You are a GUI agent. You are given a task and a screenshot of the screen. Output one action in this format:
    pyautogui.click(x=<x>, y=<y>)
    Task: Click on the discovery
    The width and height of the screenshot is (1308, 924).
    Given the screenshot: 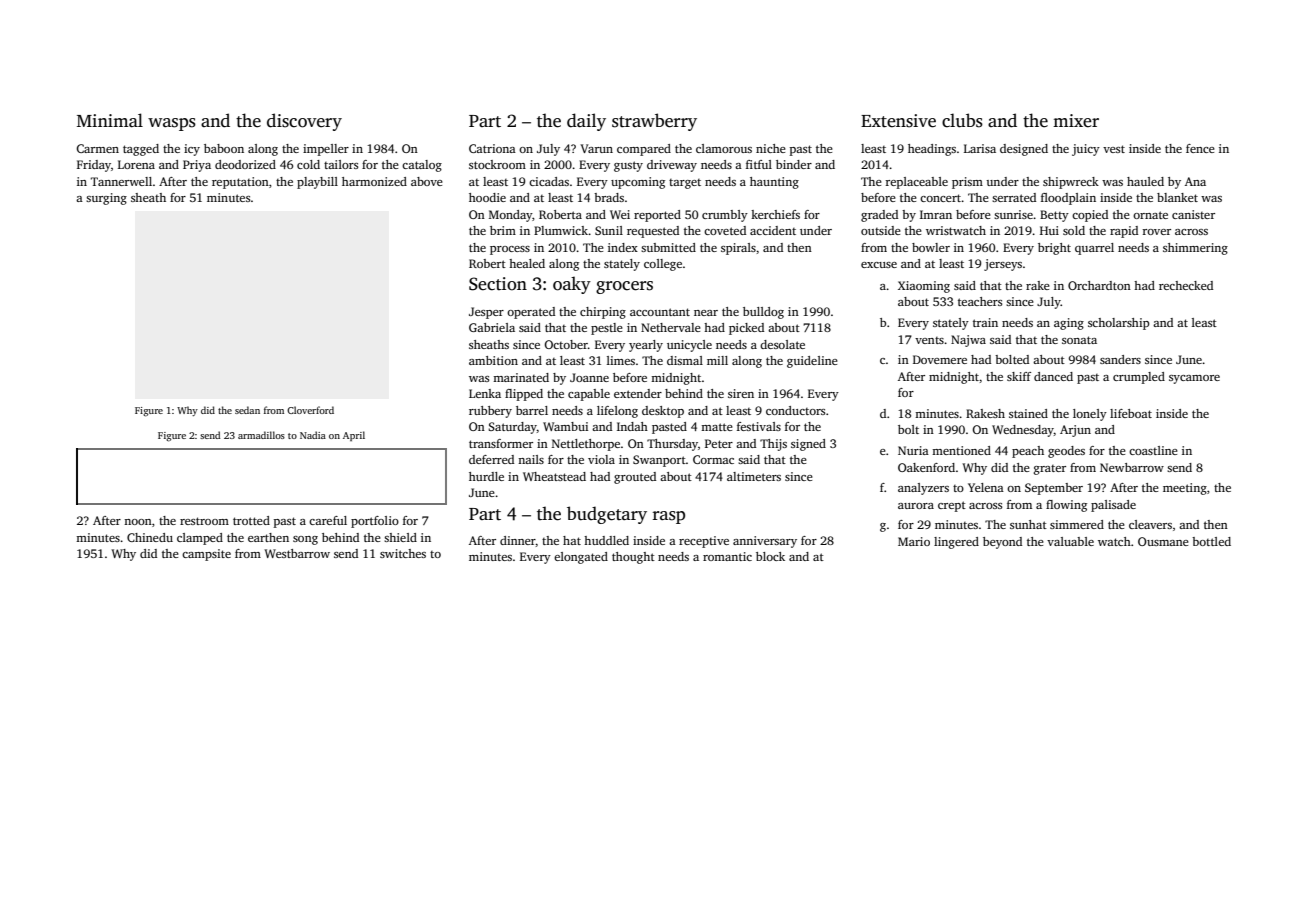 What is the action you would take?
    pyautogui.click(x=304, y=122)
